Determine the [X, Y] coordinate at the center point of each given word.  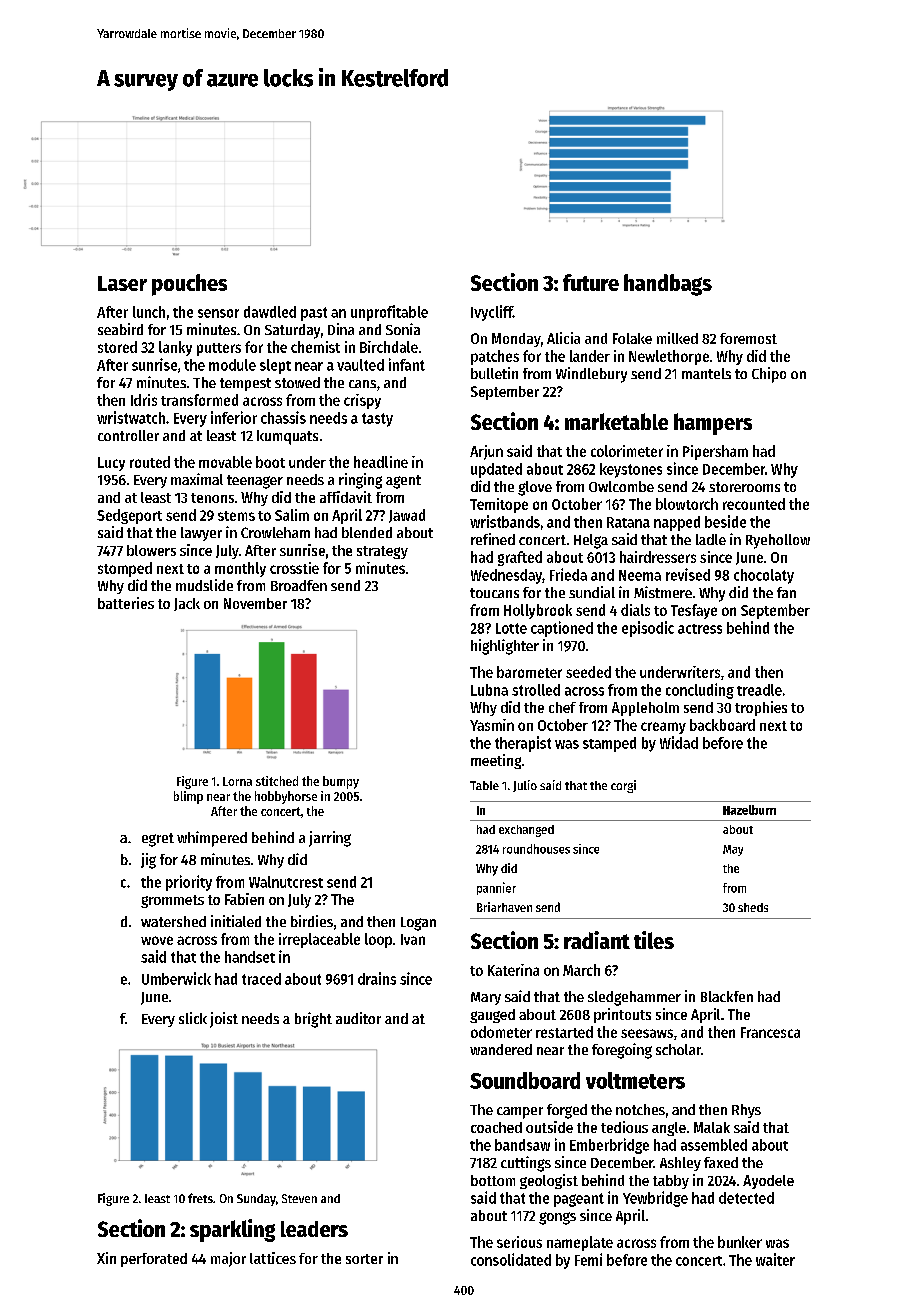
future [591, 282]
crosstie [294, 568]
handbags [668, 285]
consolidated [511, 1259]
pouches [189, 285]
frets [200, 1198]
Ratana [628, 522]
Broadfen [299, 585]
